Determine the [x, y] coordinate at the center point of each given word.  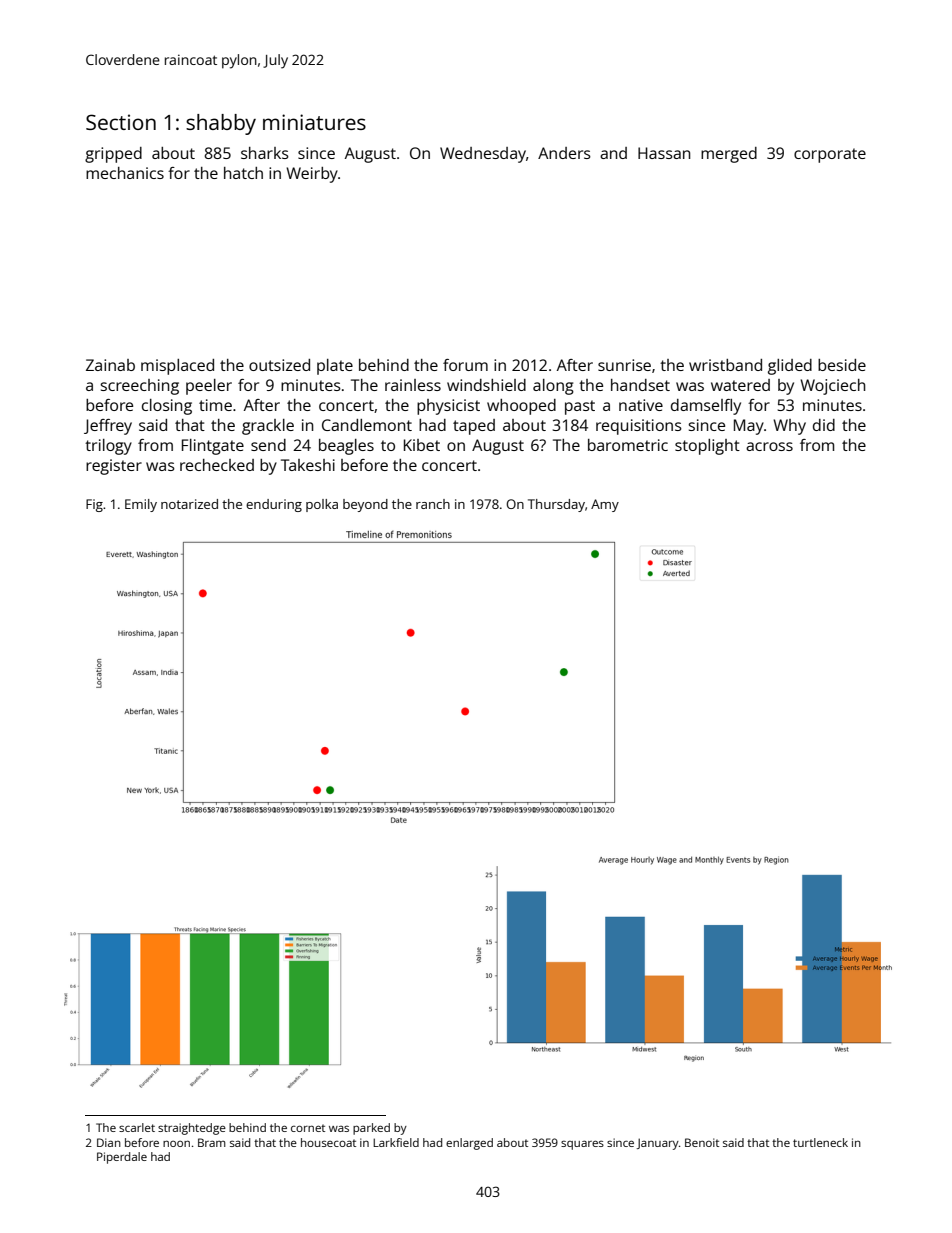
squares [582, 1145]
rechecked [217, 465]
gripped [113, 155]
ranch [433, 504]
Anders [564, 153]
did [824, 425]
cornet [308, 1128]
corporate [830, 155]
